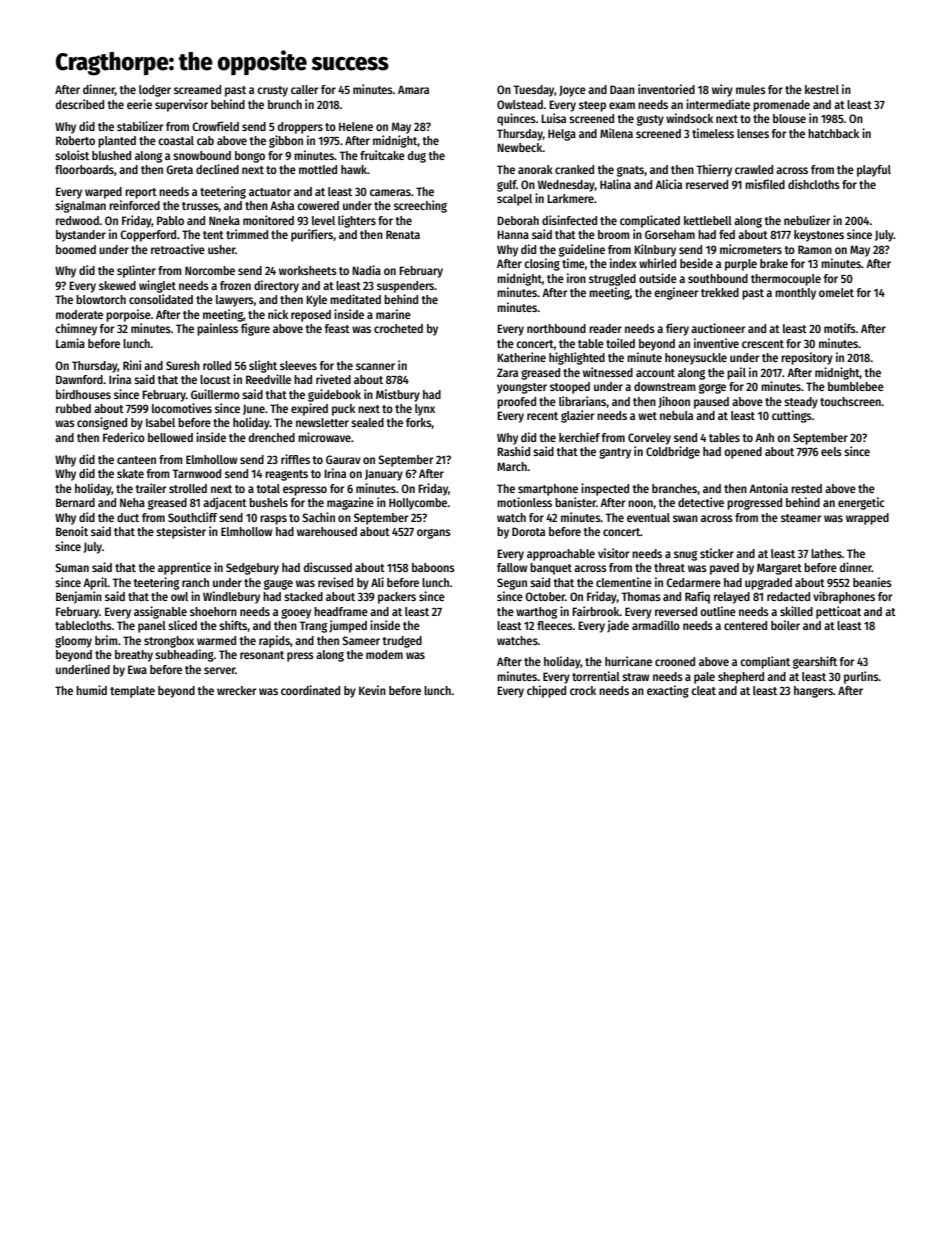  Describe the element at coordinates (745, 625) in the screenshot. I see `centered` at that location.
